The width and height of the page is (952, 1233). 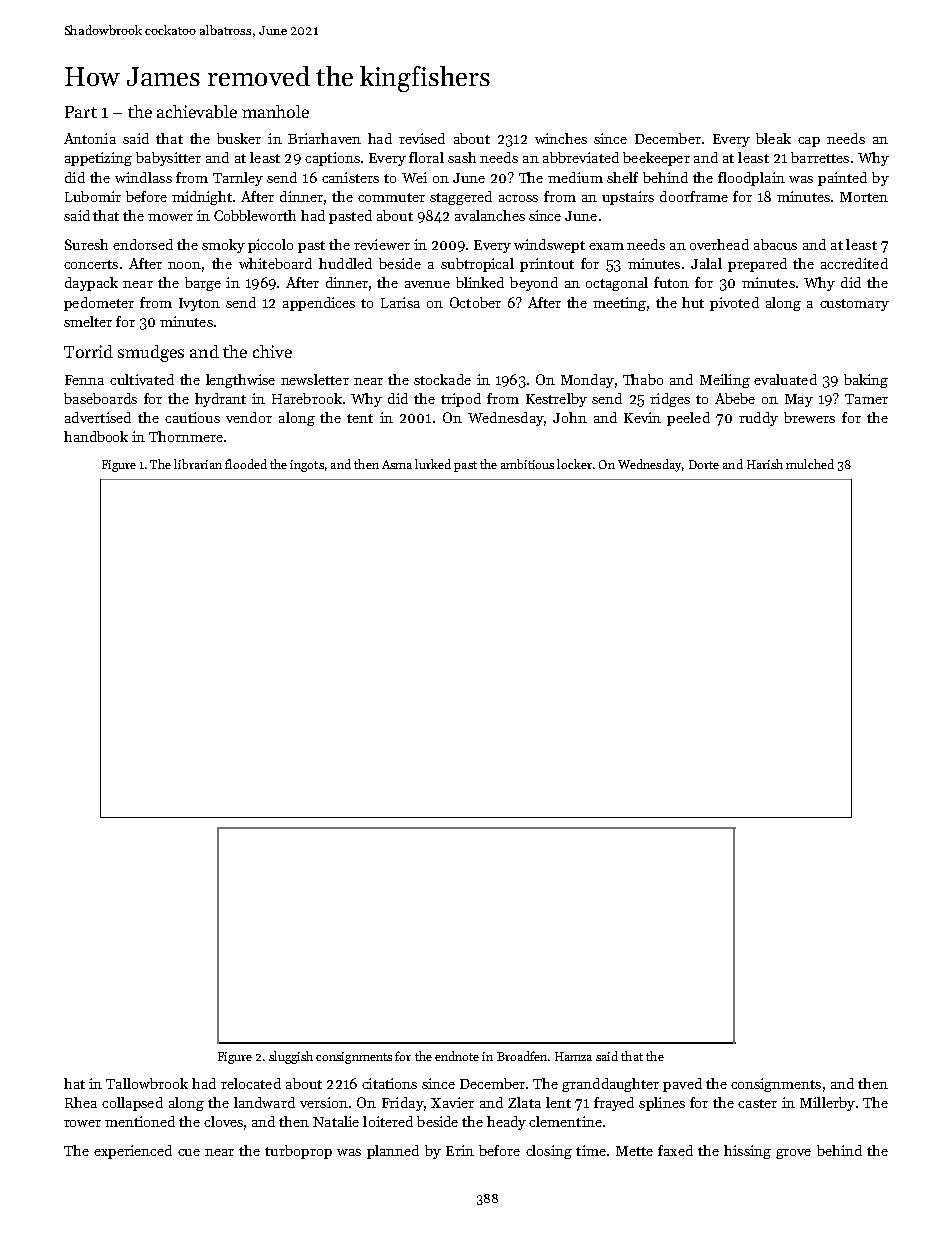 What do you see at coordinates (433, 464) in the page?
I see `lurked` at bounding box center [433, 464].
